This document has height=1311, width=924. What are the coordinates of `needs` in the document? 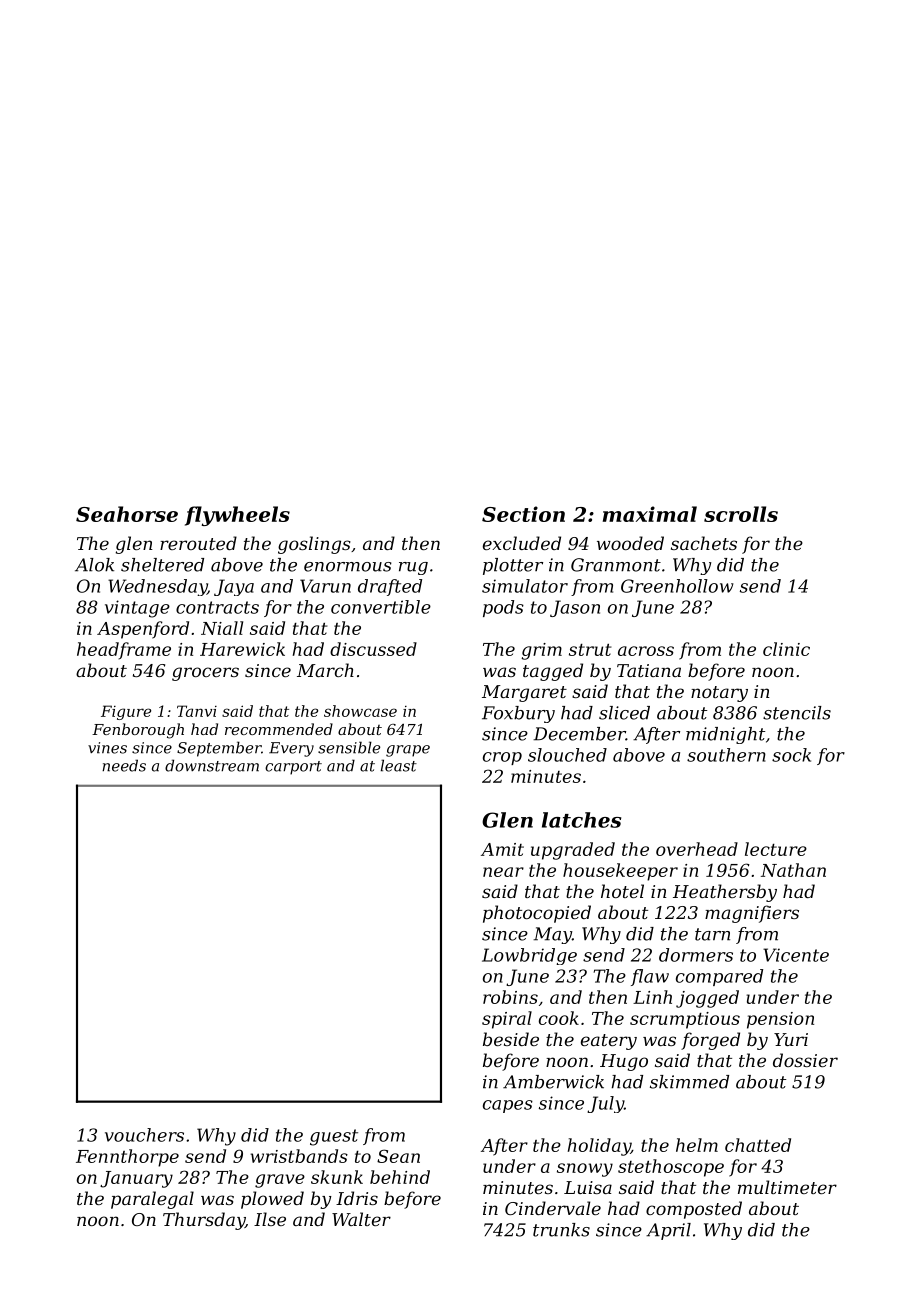 It's located at (124, 765).
